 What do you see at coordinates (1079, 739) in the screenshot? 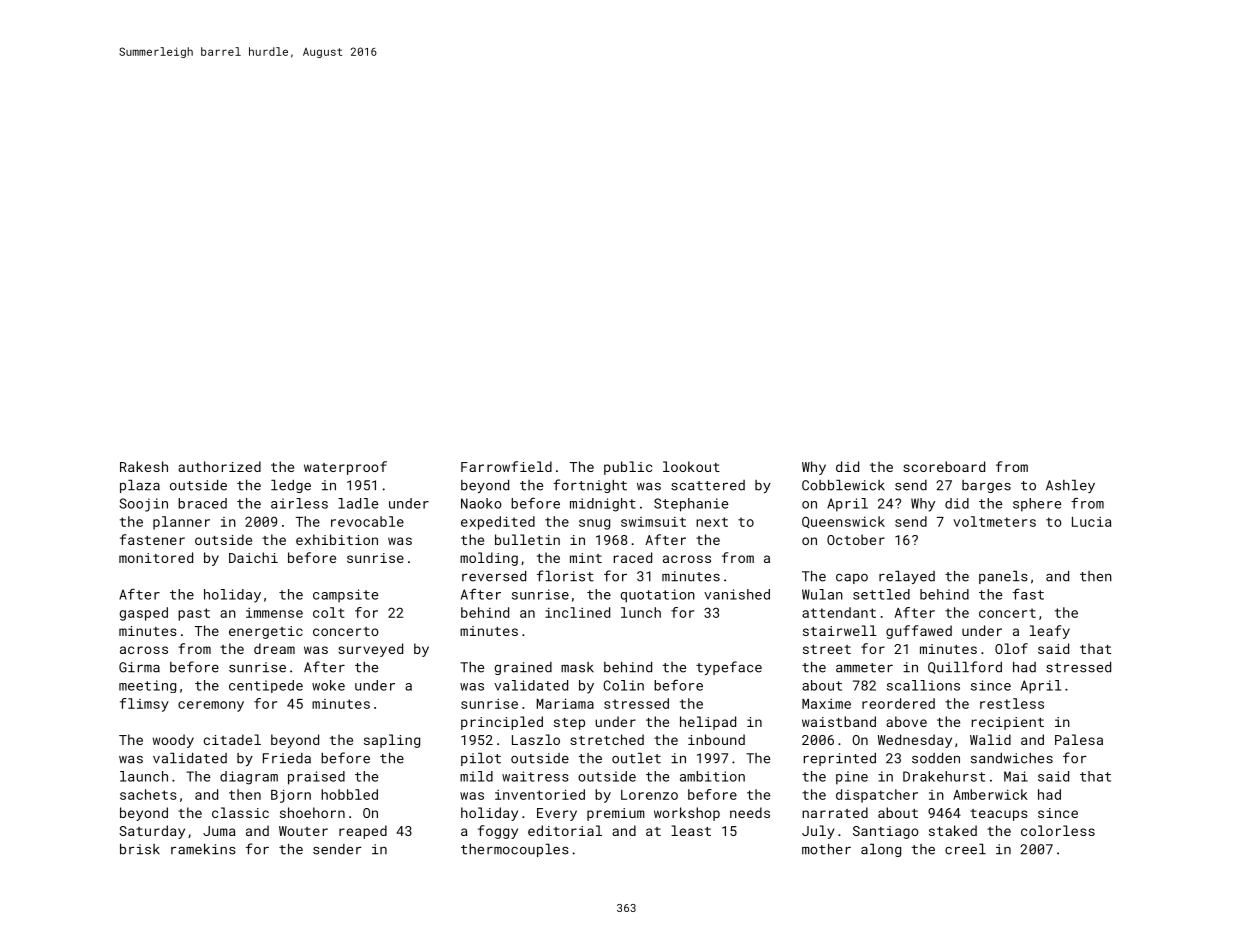
I see `Palesa` at bounding box center [1079, 739].
